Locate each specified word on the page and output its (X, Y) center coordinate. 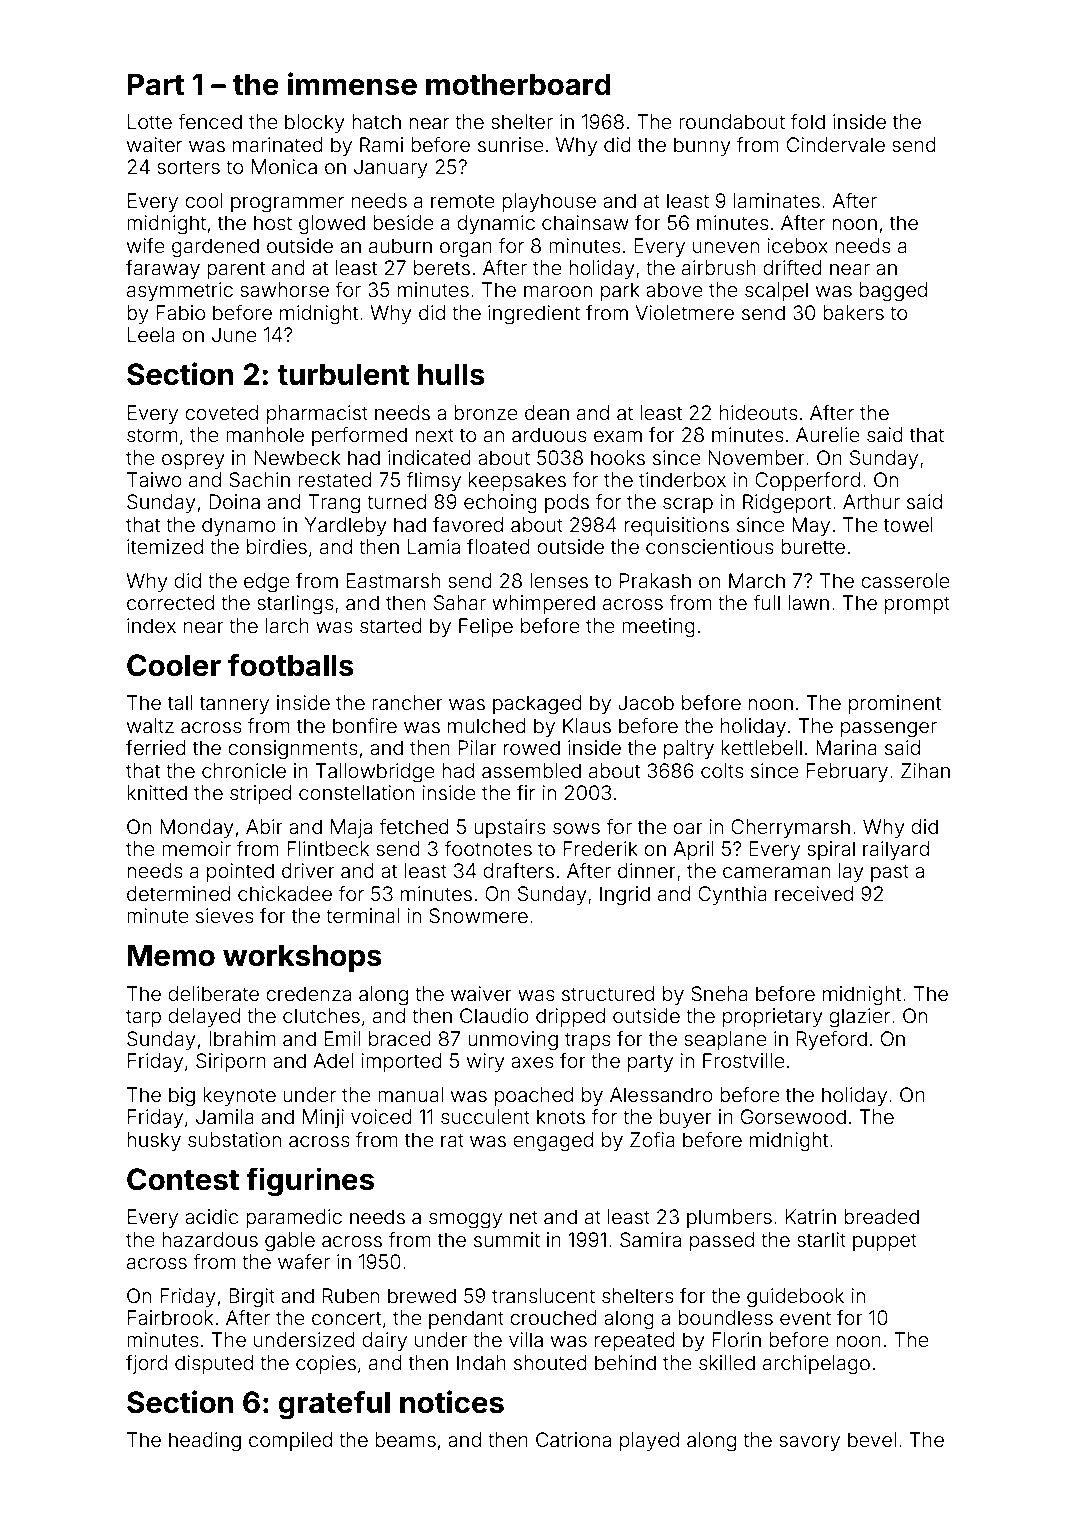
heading (205, 1442)
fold (808, 121)
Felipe (486, 627)
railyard (896, 850)
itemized (165, 546)
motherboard (518, 84)
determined (178, 893)
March (757, 580)
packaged (537, 705)
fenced (210, 121)
